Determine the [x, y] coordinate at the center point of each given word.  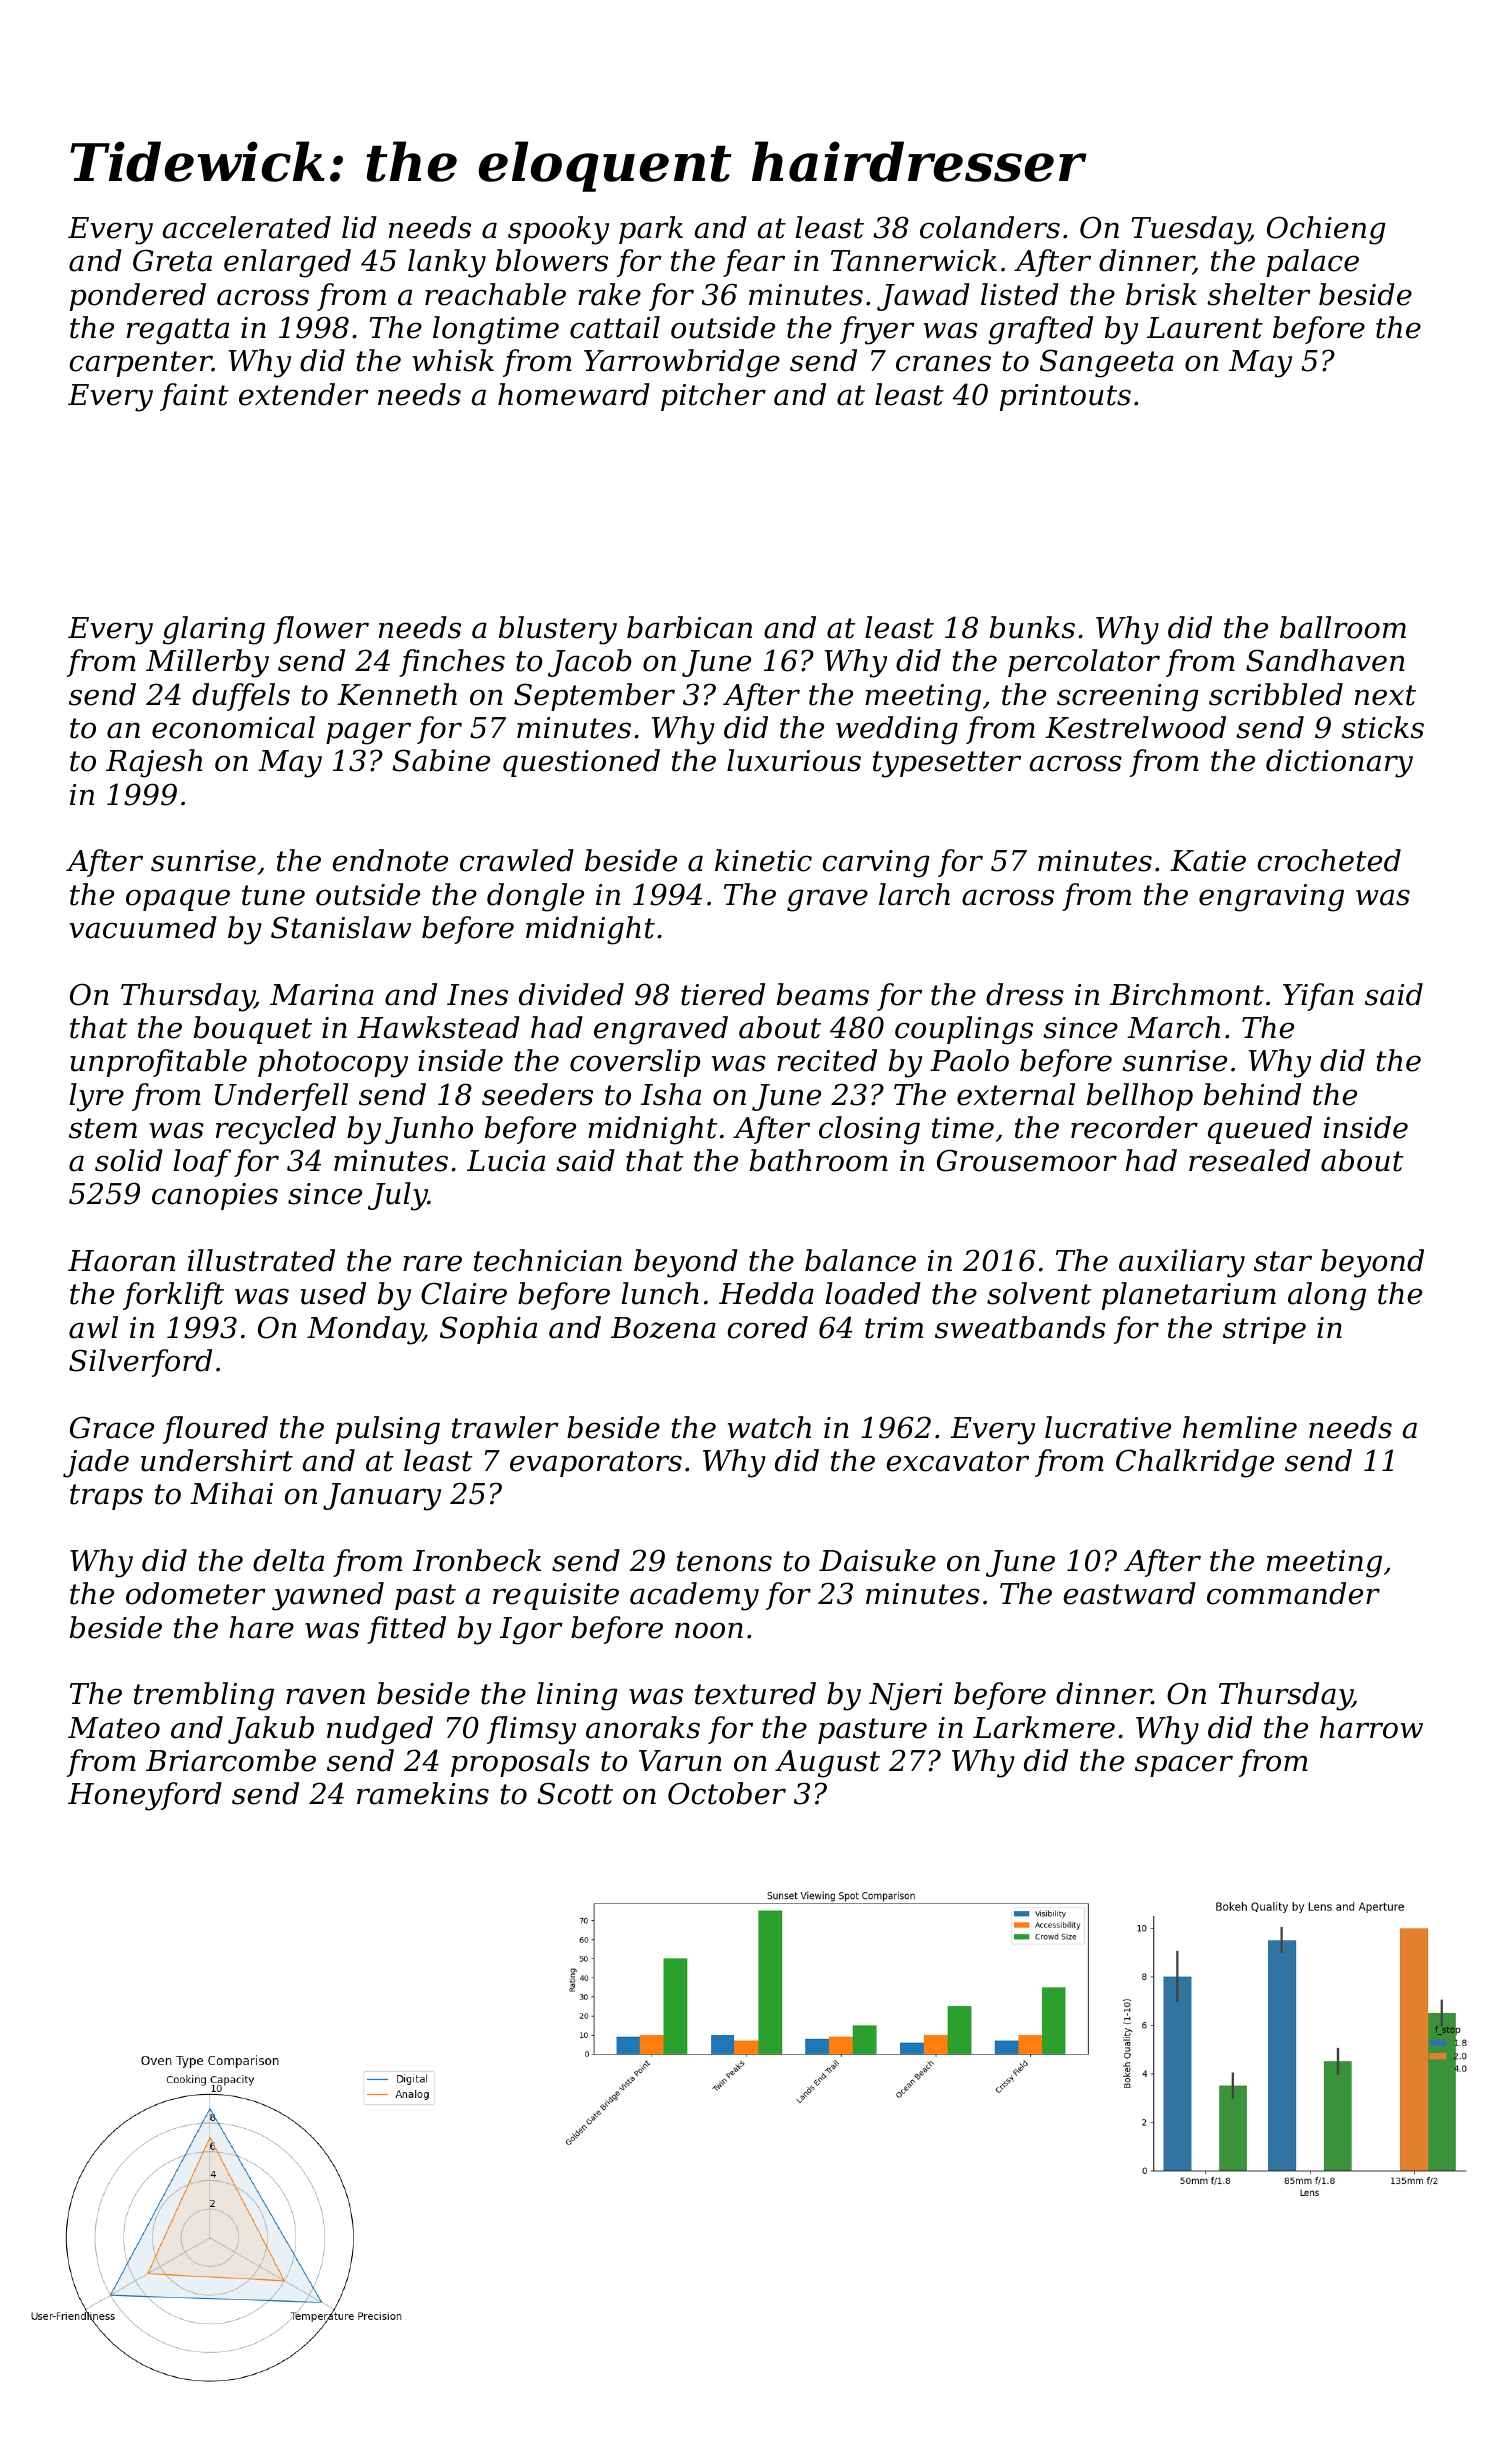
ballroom [1343, 627]
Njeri [905, 1697]
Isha [671, 1094]
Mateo [114, 1728]
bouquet [253, 1030]
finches [452, 663]
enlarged [287, 263]
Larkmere [1044, 1727]
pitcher [713, 397]
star [1283, 1261]
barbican [689, 627]
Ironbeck [477, 1560]
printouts [1065, 397]
